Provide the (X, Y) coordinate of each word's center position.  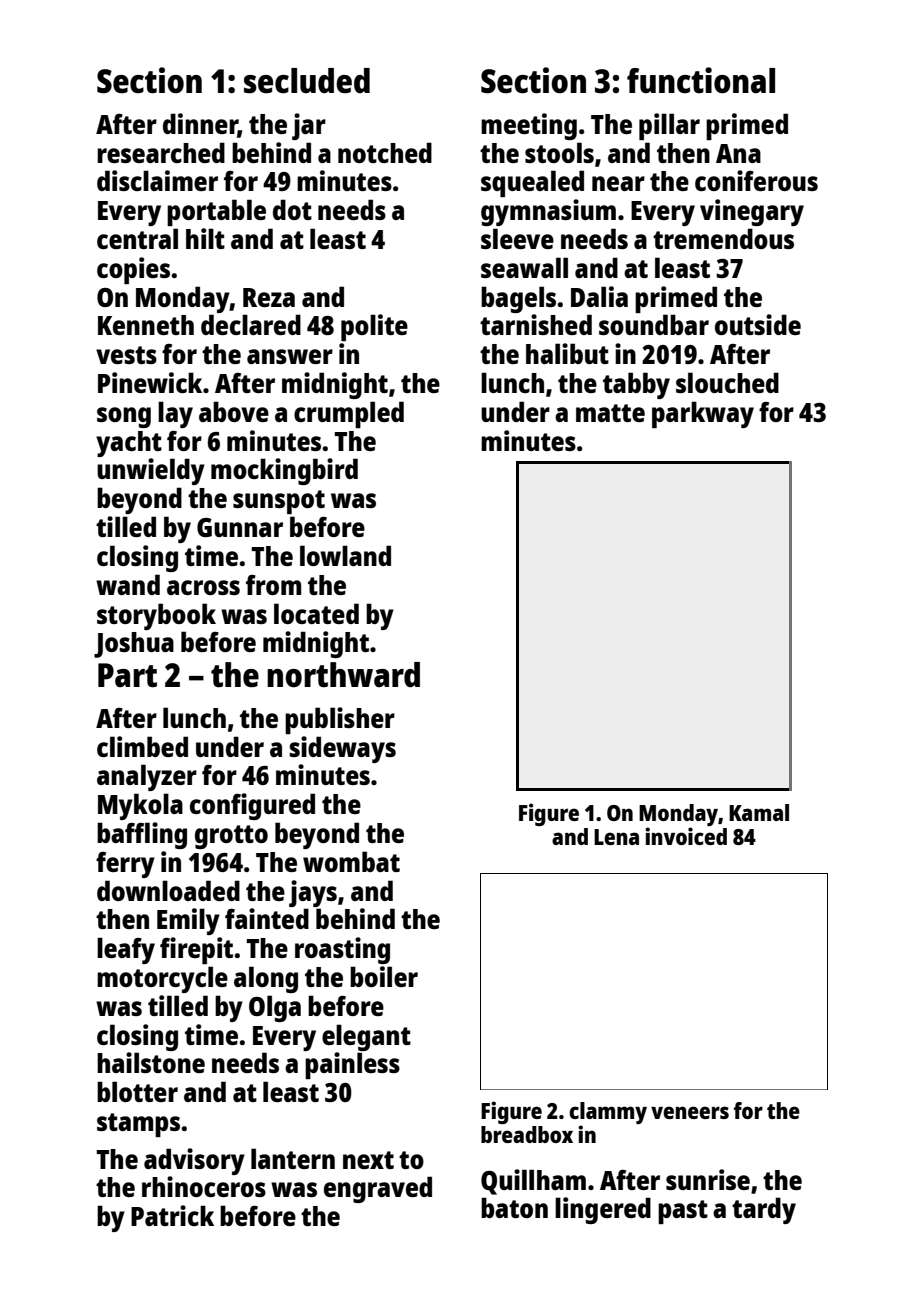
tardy (764, 1210)
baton (514, 1207)
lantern (293, 1158)
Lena (616, 837)
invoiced (686, 836)
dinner (200, 125)
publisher (340, 720)
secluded (307, 81)
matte (610, 413)
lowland (345, 555)
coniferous (756, 180)
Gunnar (240, 527)
